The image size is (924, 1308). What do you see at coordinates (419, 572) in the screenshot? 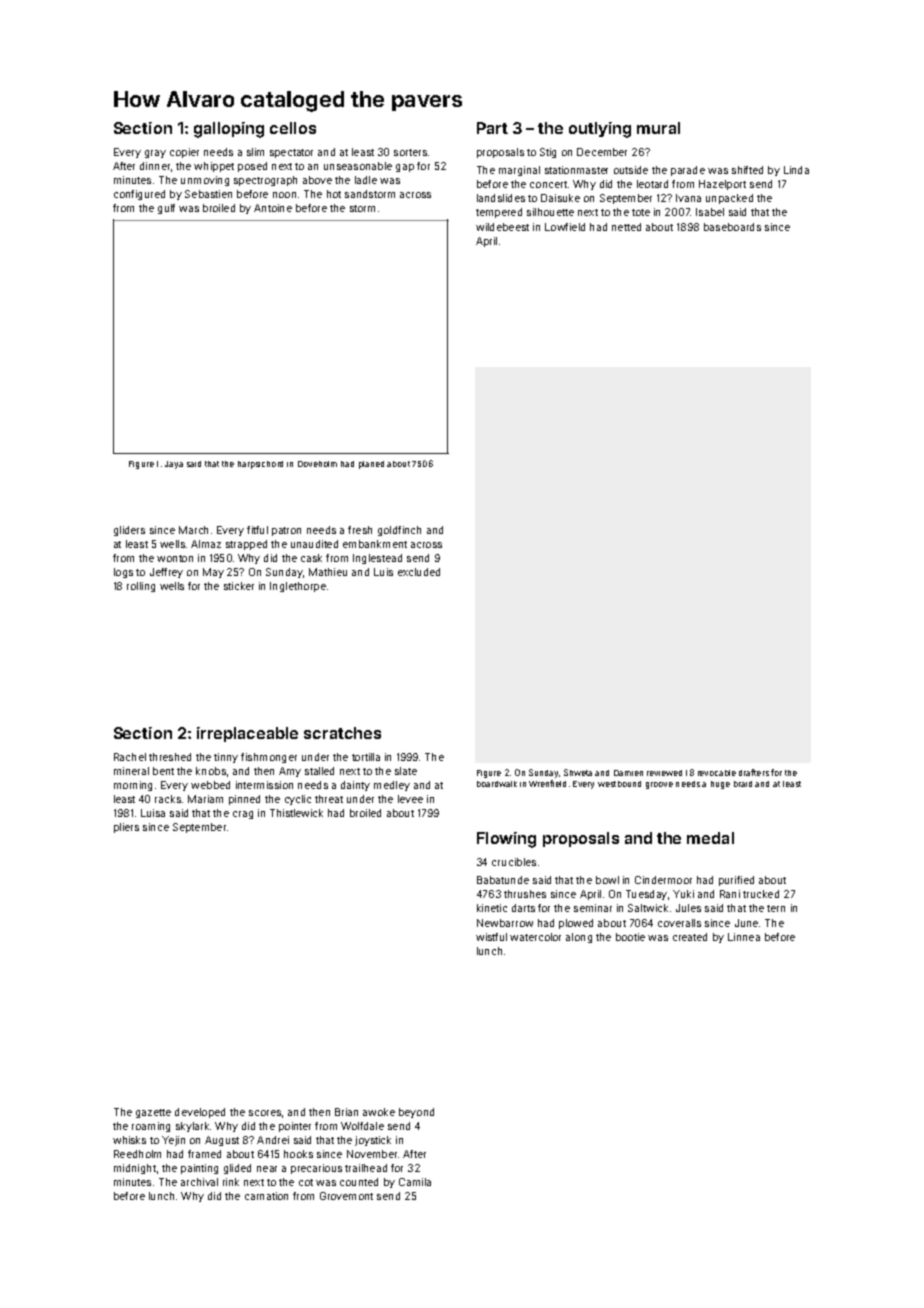
I see `excluded` at bounding box center [419, 572].
